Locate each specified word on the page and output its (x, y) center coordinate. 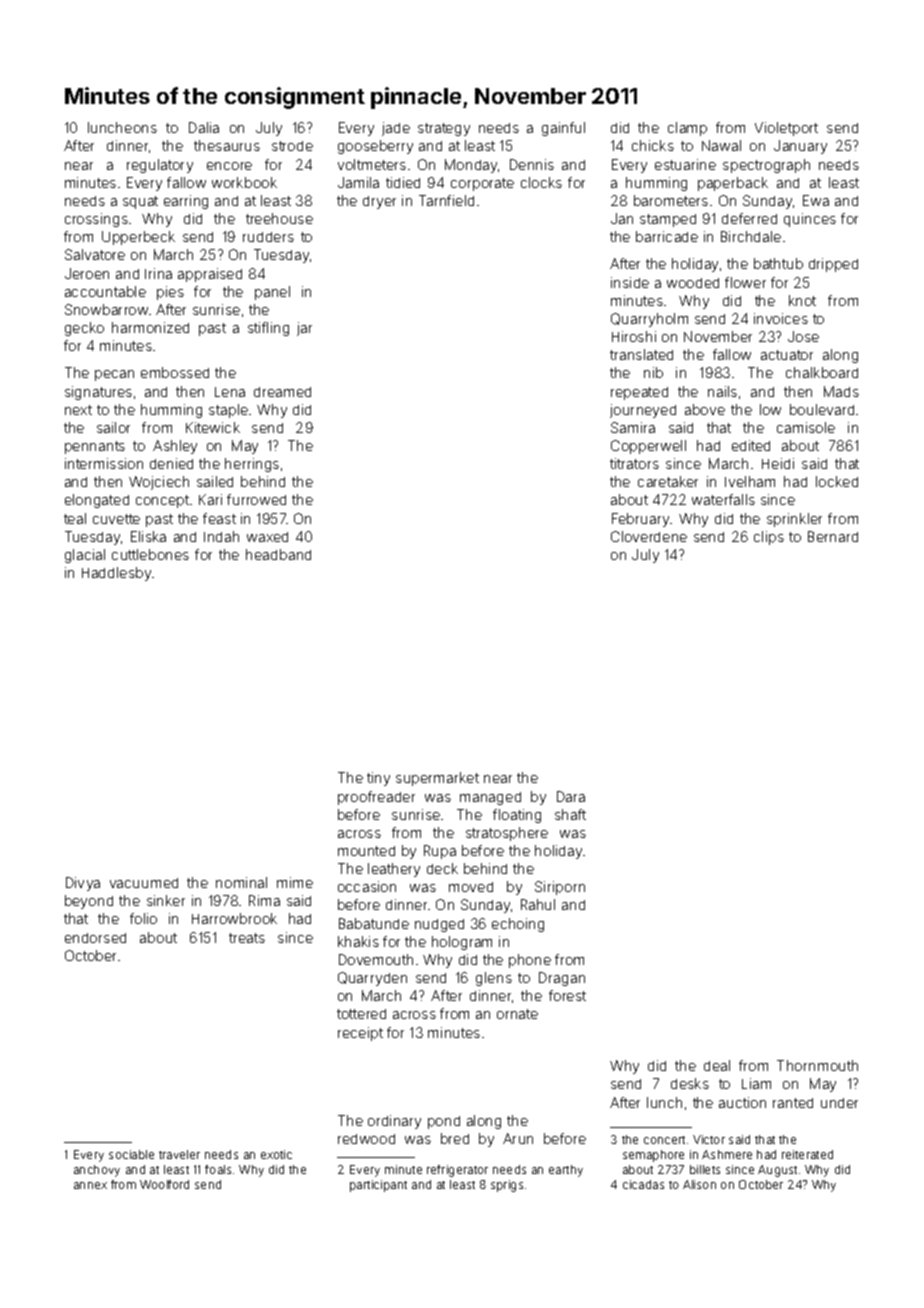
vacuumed (144, 883)
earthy (566, 1171)
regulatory (160, 166)
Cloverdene (649, 536)
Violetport (786, 129)
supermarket (437, 779)
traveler (179, 1154)
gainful (563, 129)
